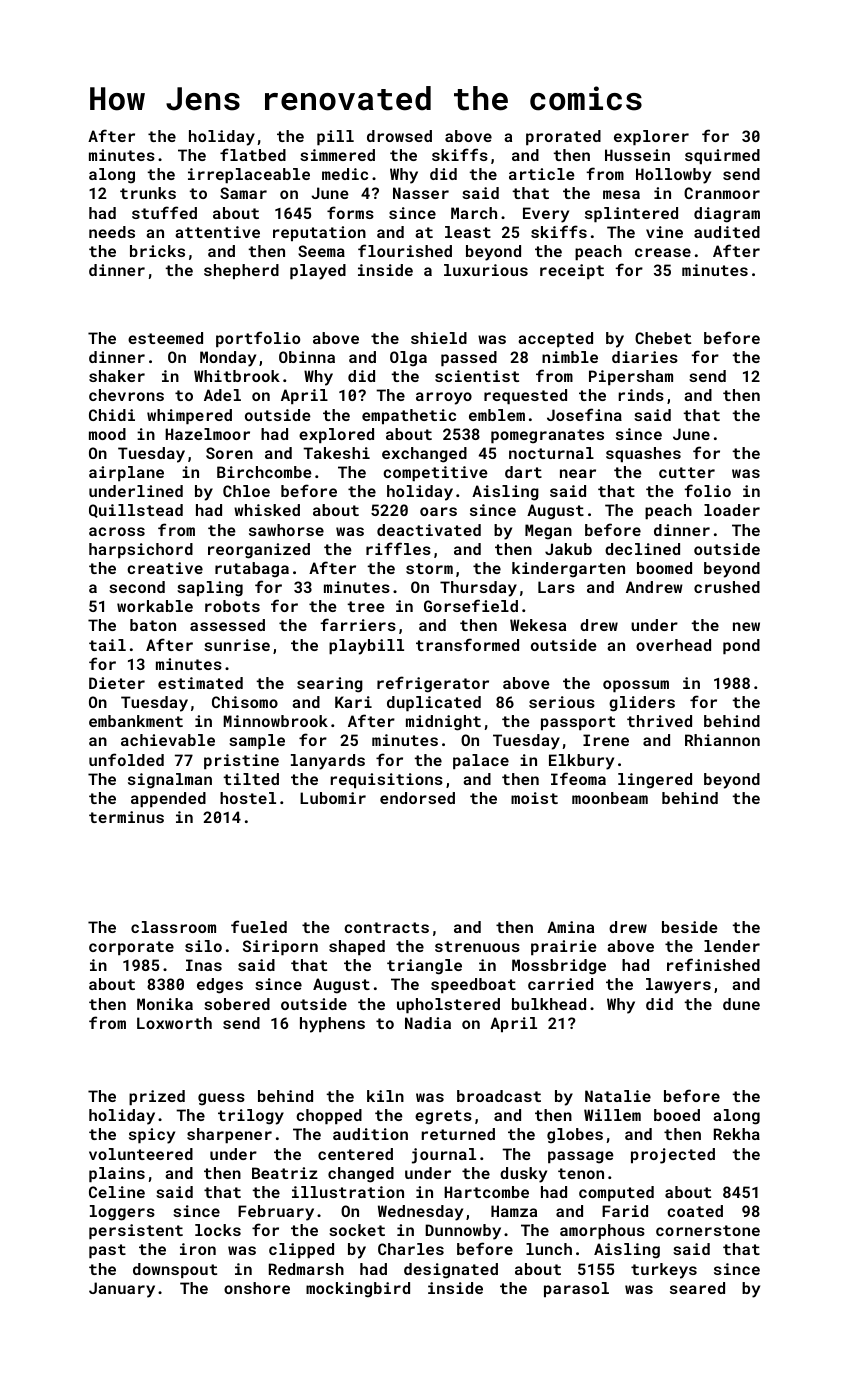 The width and height of the image is (849, 1400). I want to click on January, so click(122, 1290).
